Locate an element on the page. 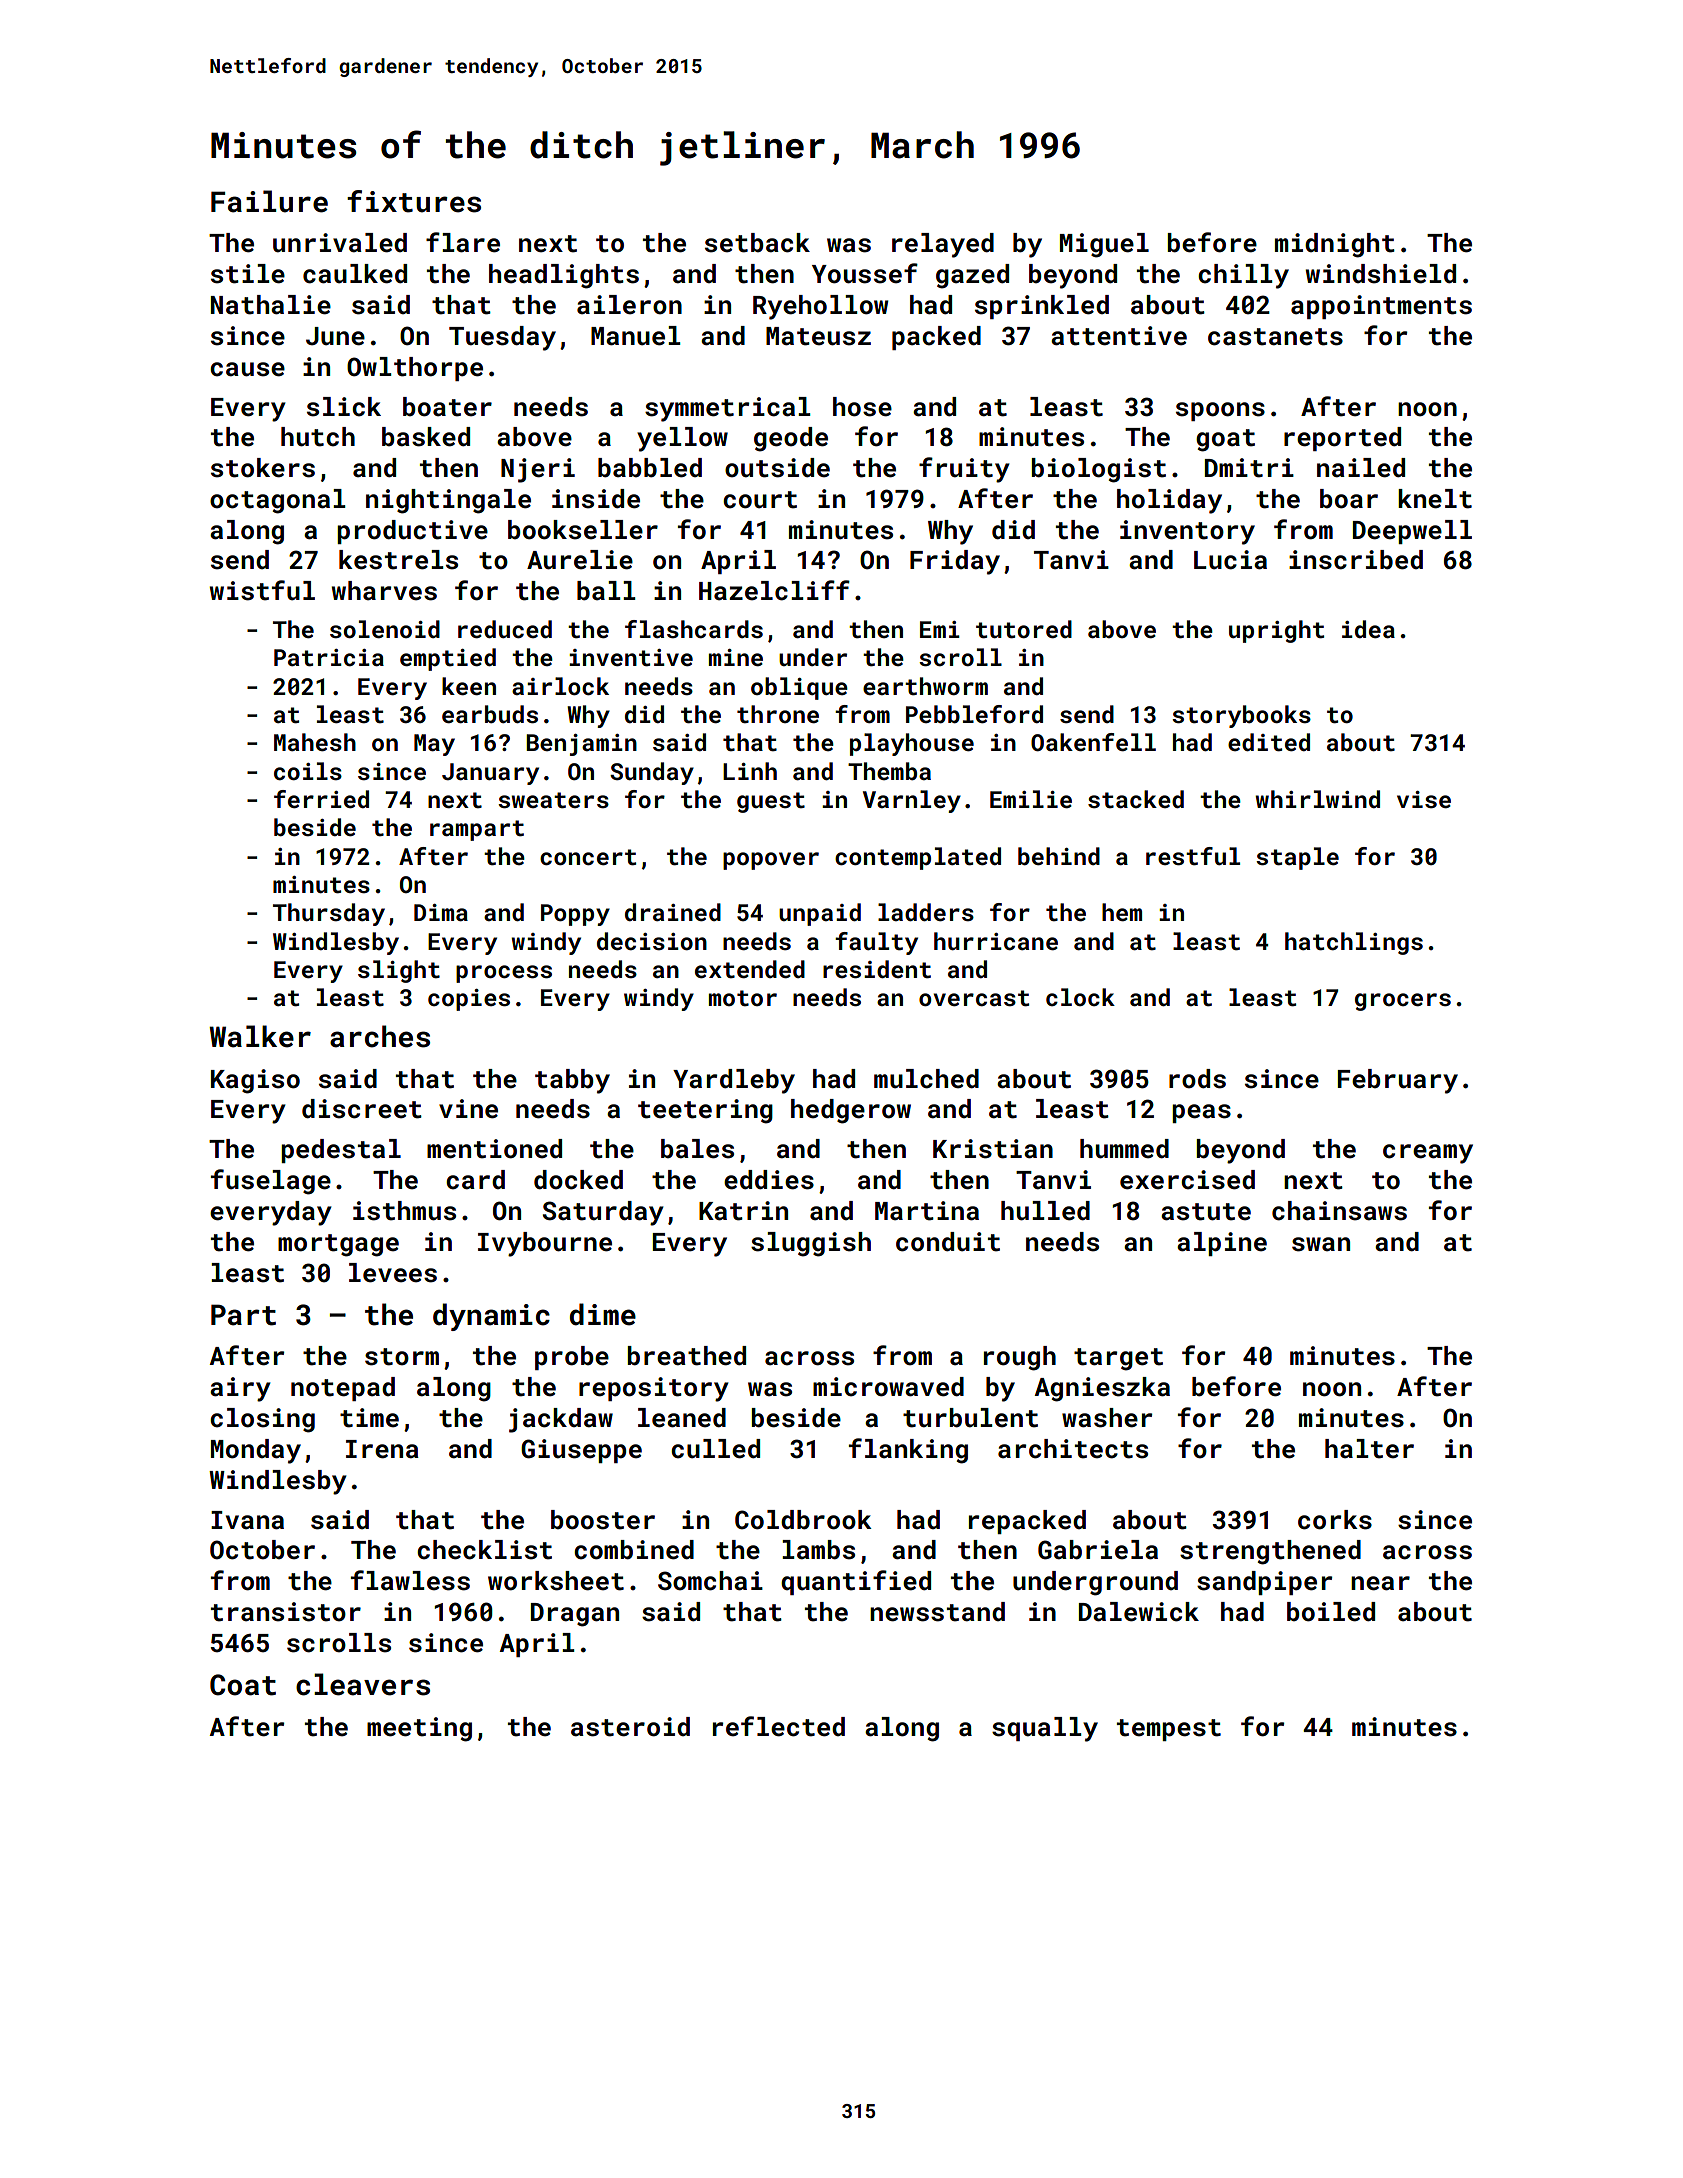 The width and height of the image is (1683, 2178). June is located at coordinates (335, 336).
